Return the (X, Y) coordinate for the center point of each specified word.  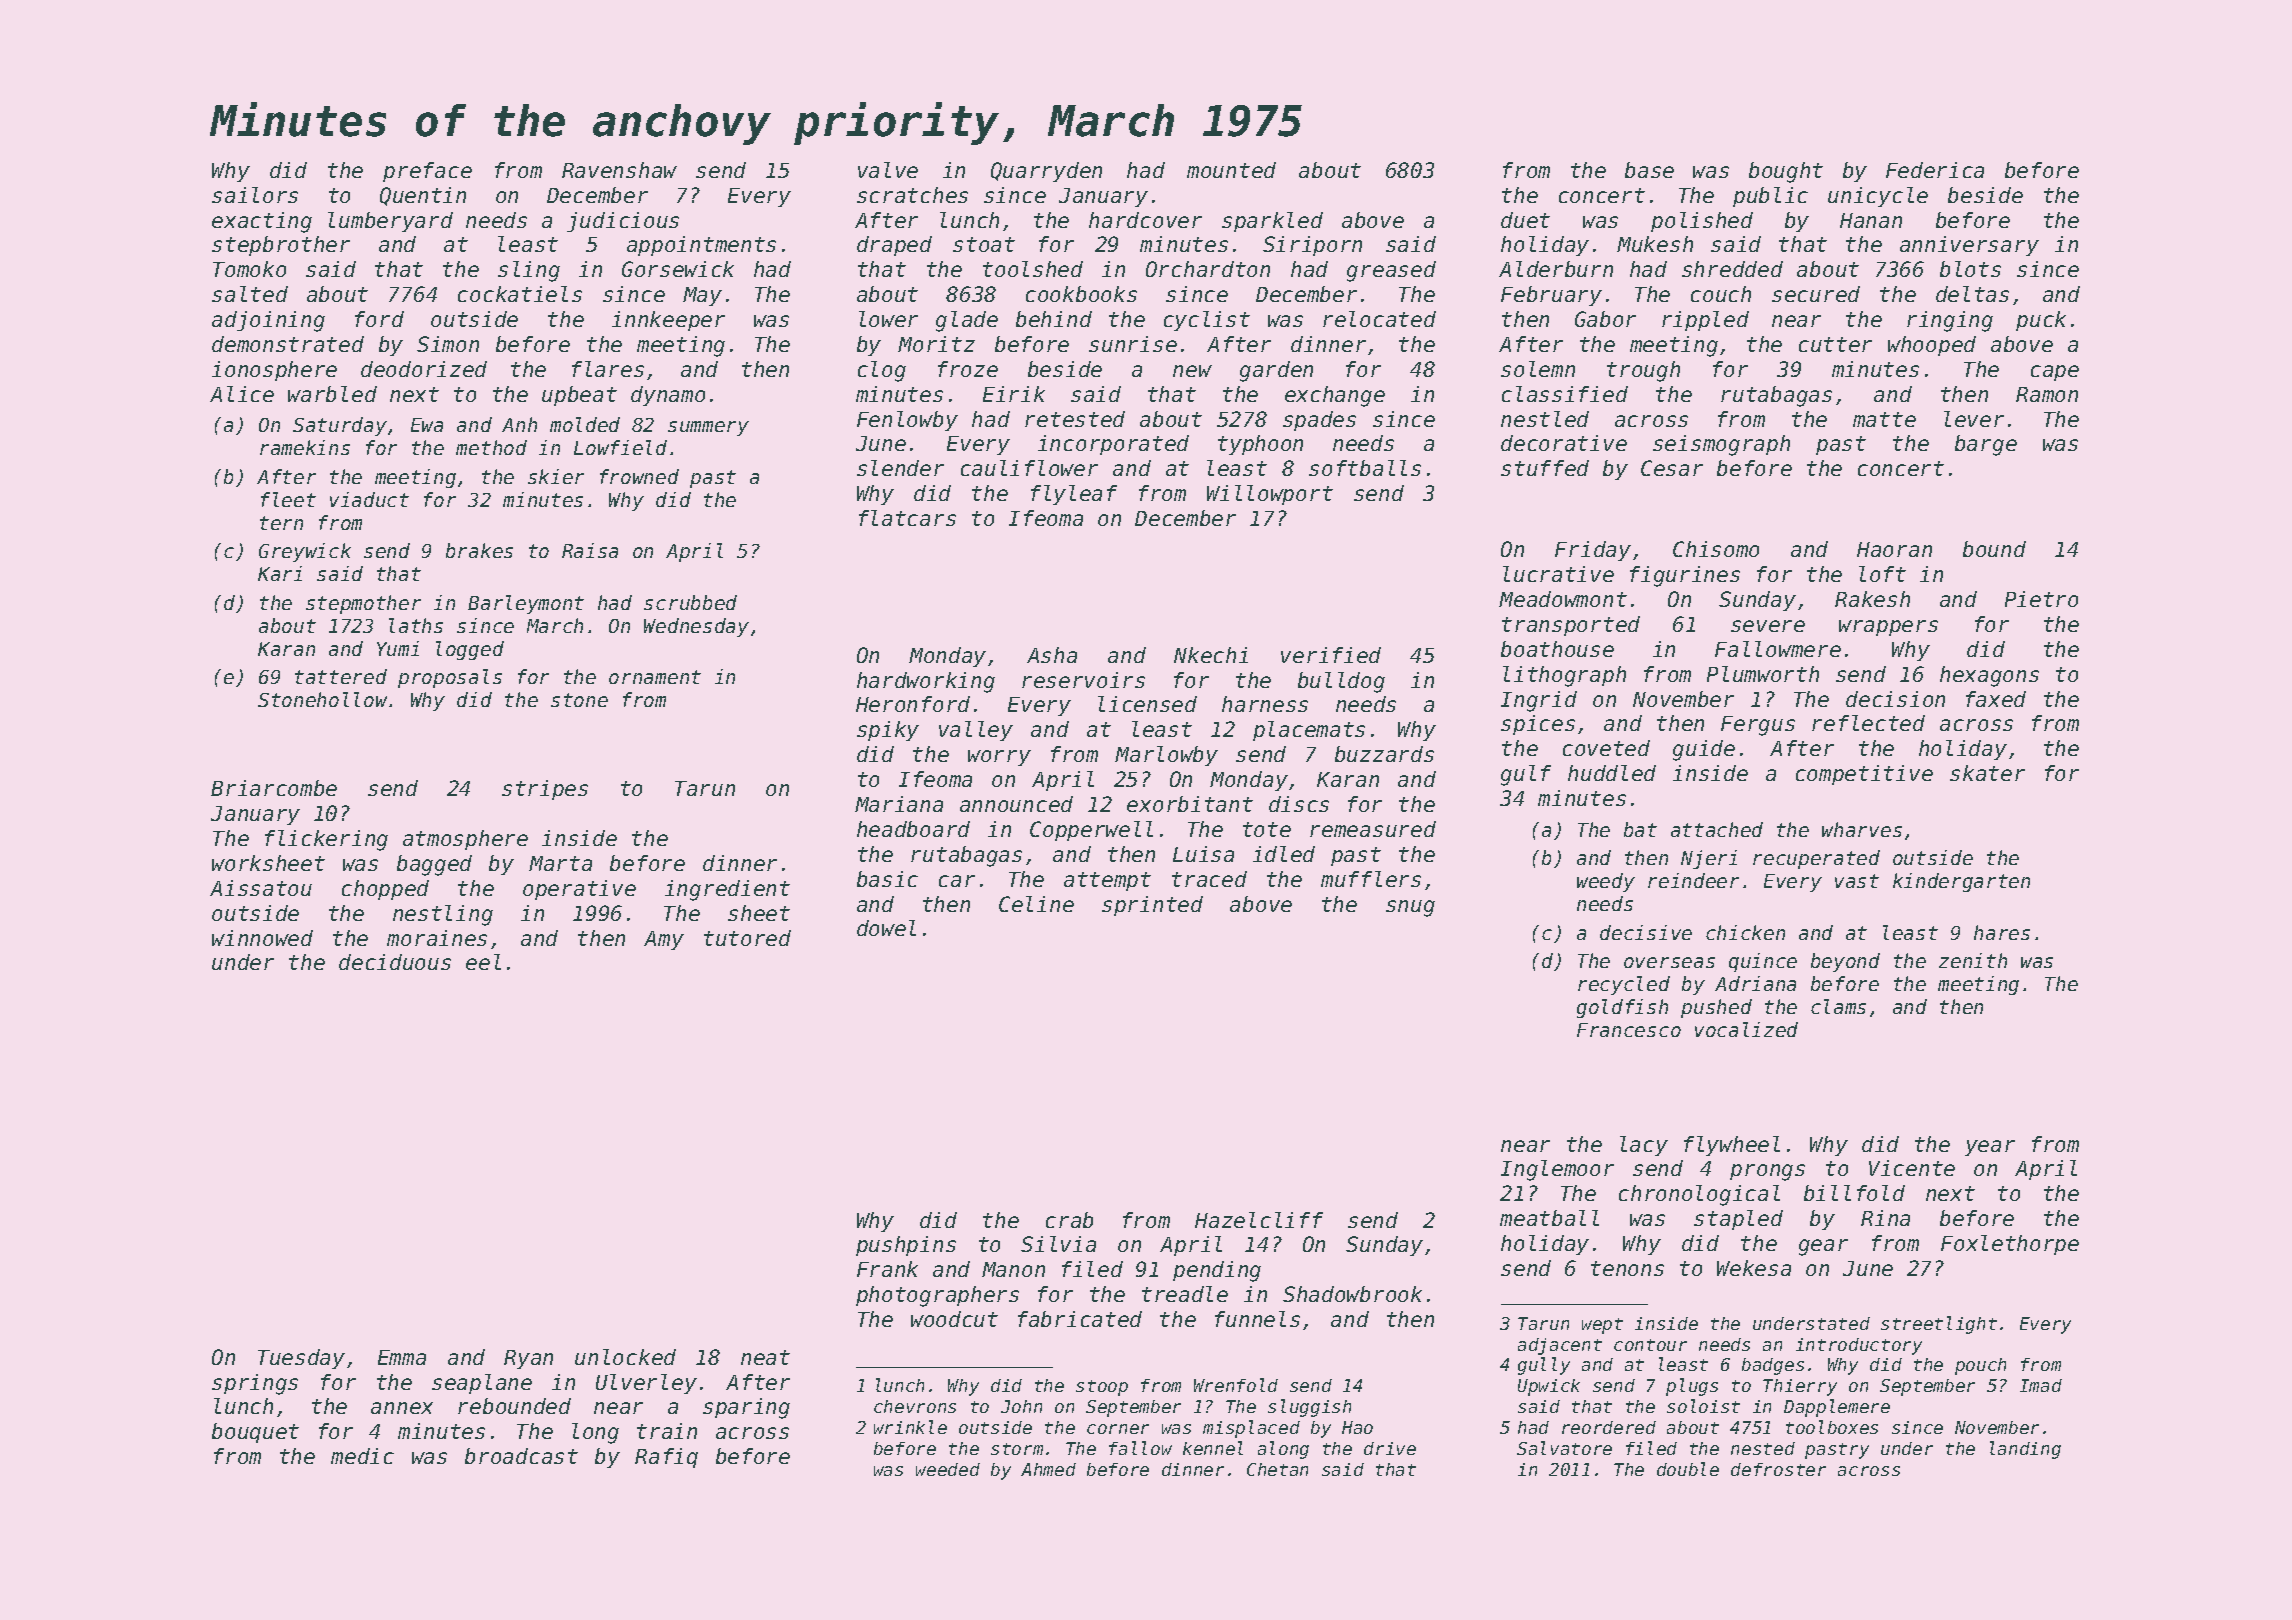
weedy (1606, 882)
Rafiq (666, 1458)
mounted (1231, 170)
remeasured (1373, 829)
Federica (1935, 170)
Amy (664, 940)
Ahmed (1048, 1469)
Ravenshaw (619, 170)
